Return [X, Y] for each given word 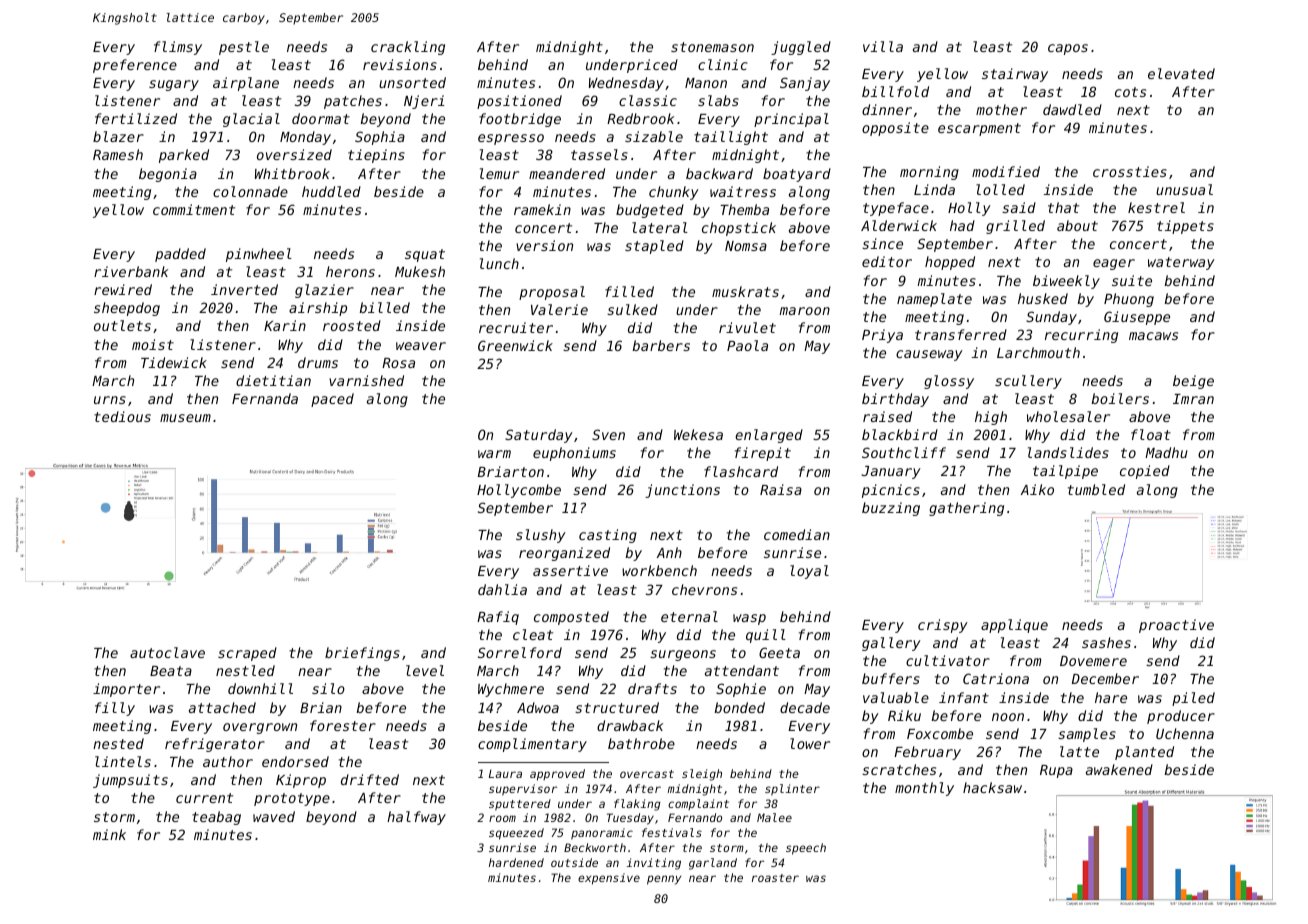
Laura [505, 774]
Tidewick [174, 362]
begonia [168, 175]
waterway [1181, 263]
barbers [661, 345]
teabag [216, 818]
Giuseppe [1137, 318]
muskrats [745, 291]
